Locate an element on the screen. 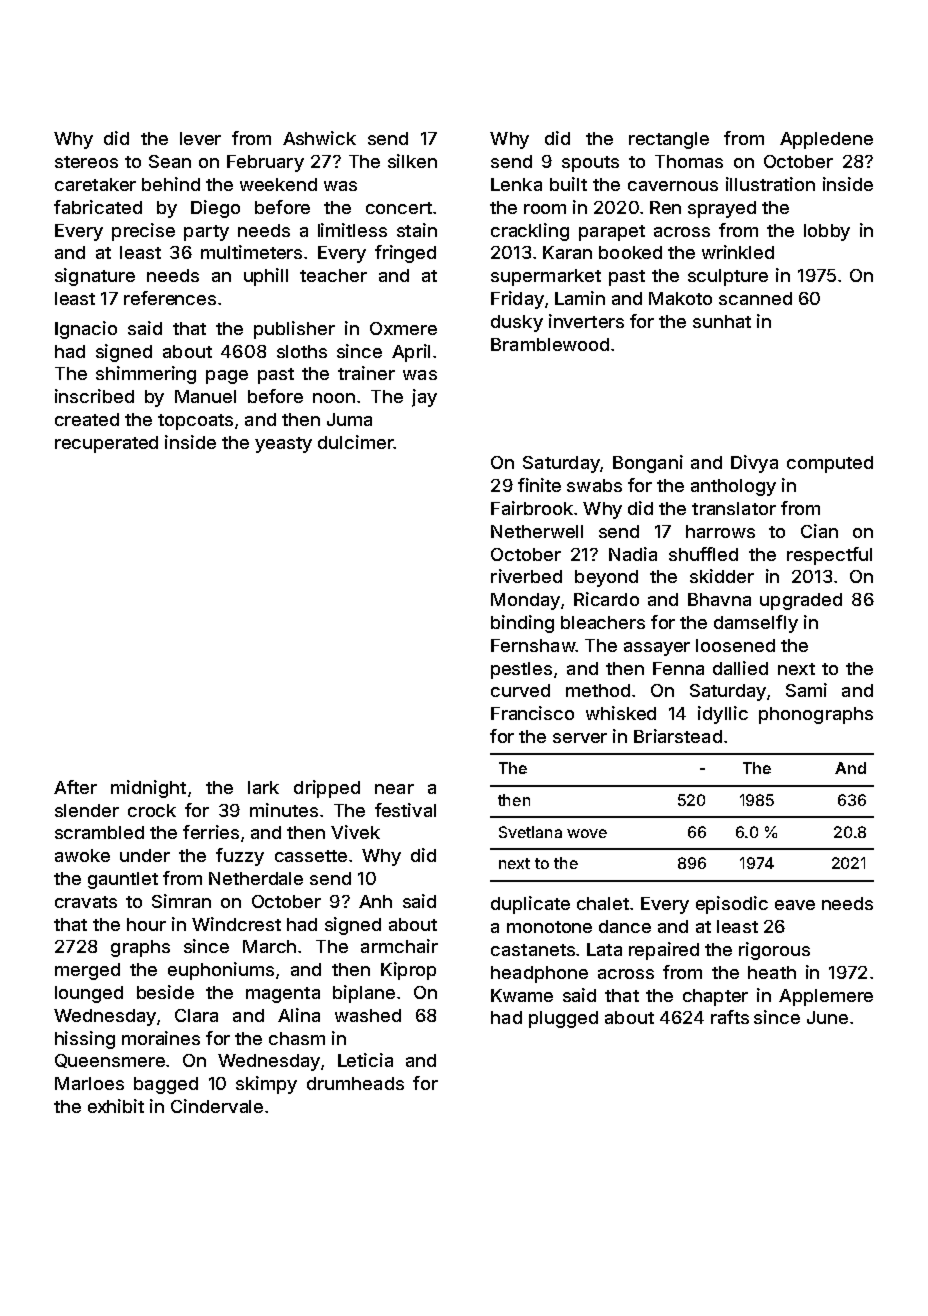  Cindervale is located at coordinates (217, 1106).
